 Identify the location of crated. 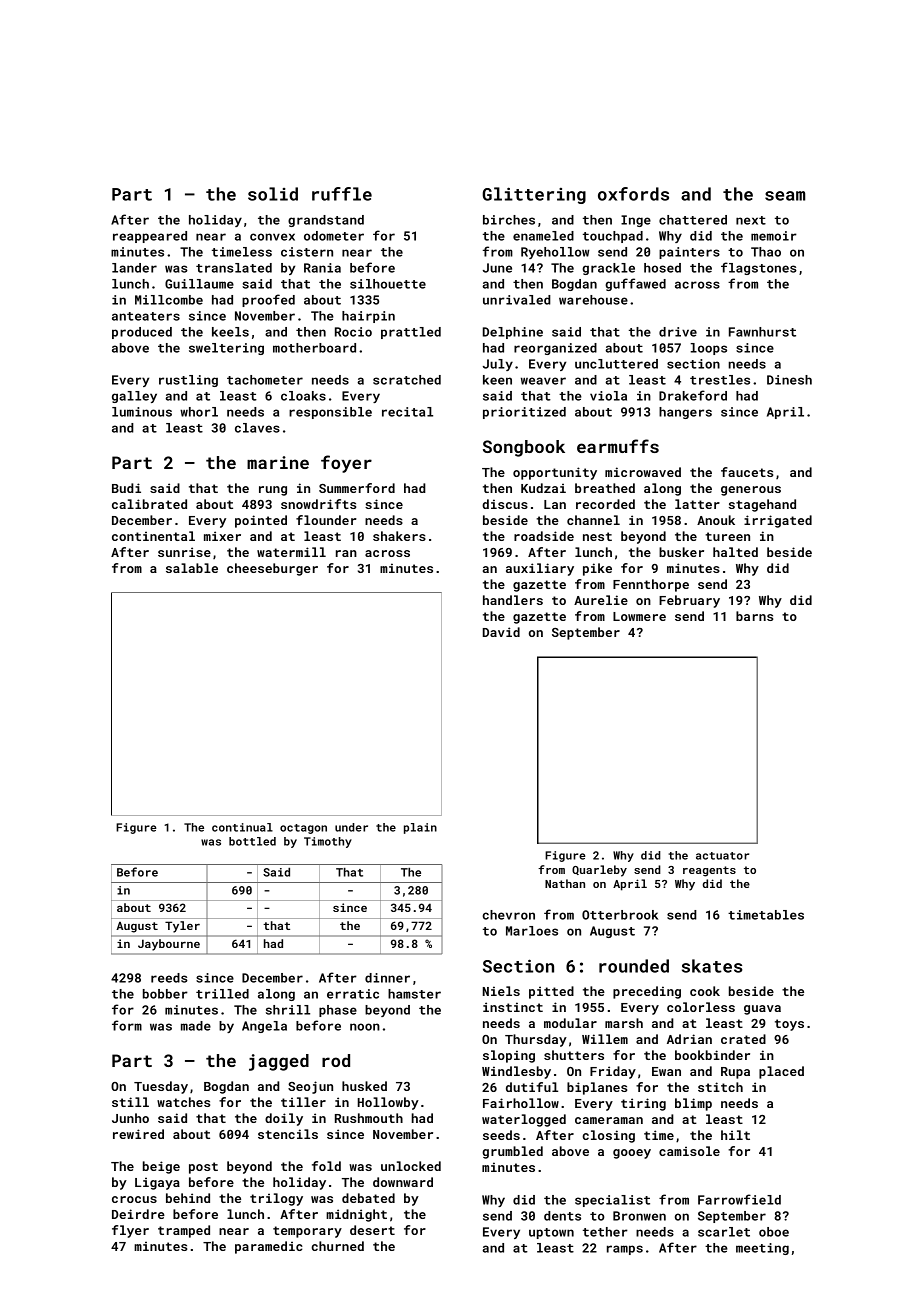
(743, 1039).
